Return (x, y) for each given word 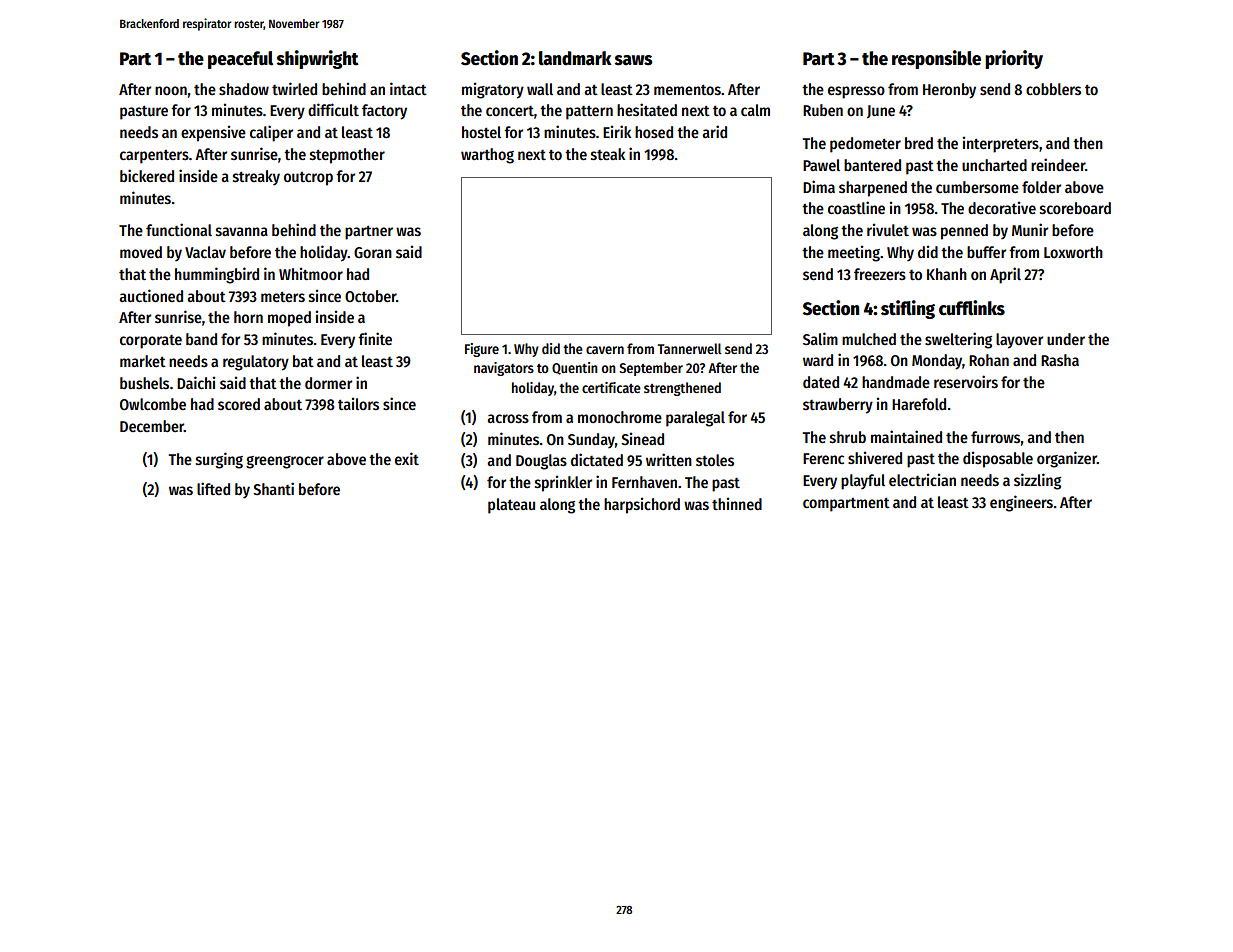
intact (408, 88)
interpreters (1001, 144)
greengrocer (285, 462)
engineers (1021, 503)
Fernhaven (644, 482)
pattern (589, 113)
